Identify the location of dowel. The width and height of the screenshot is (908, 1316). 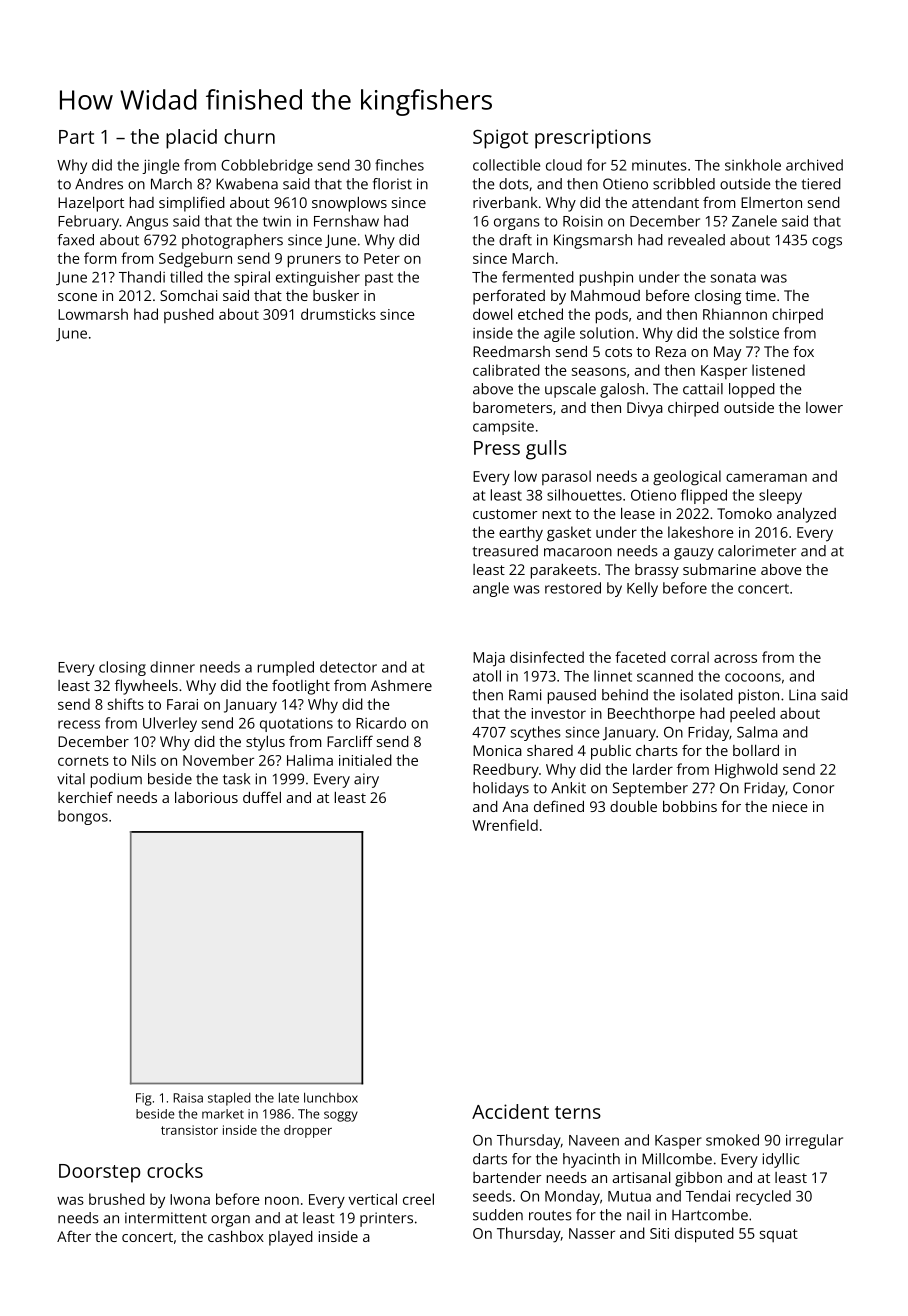
(492, 314).
